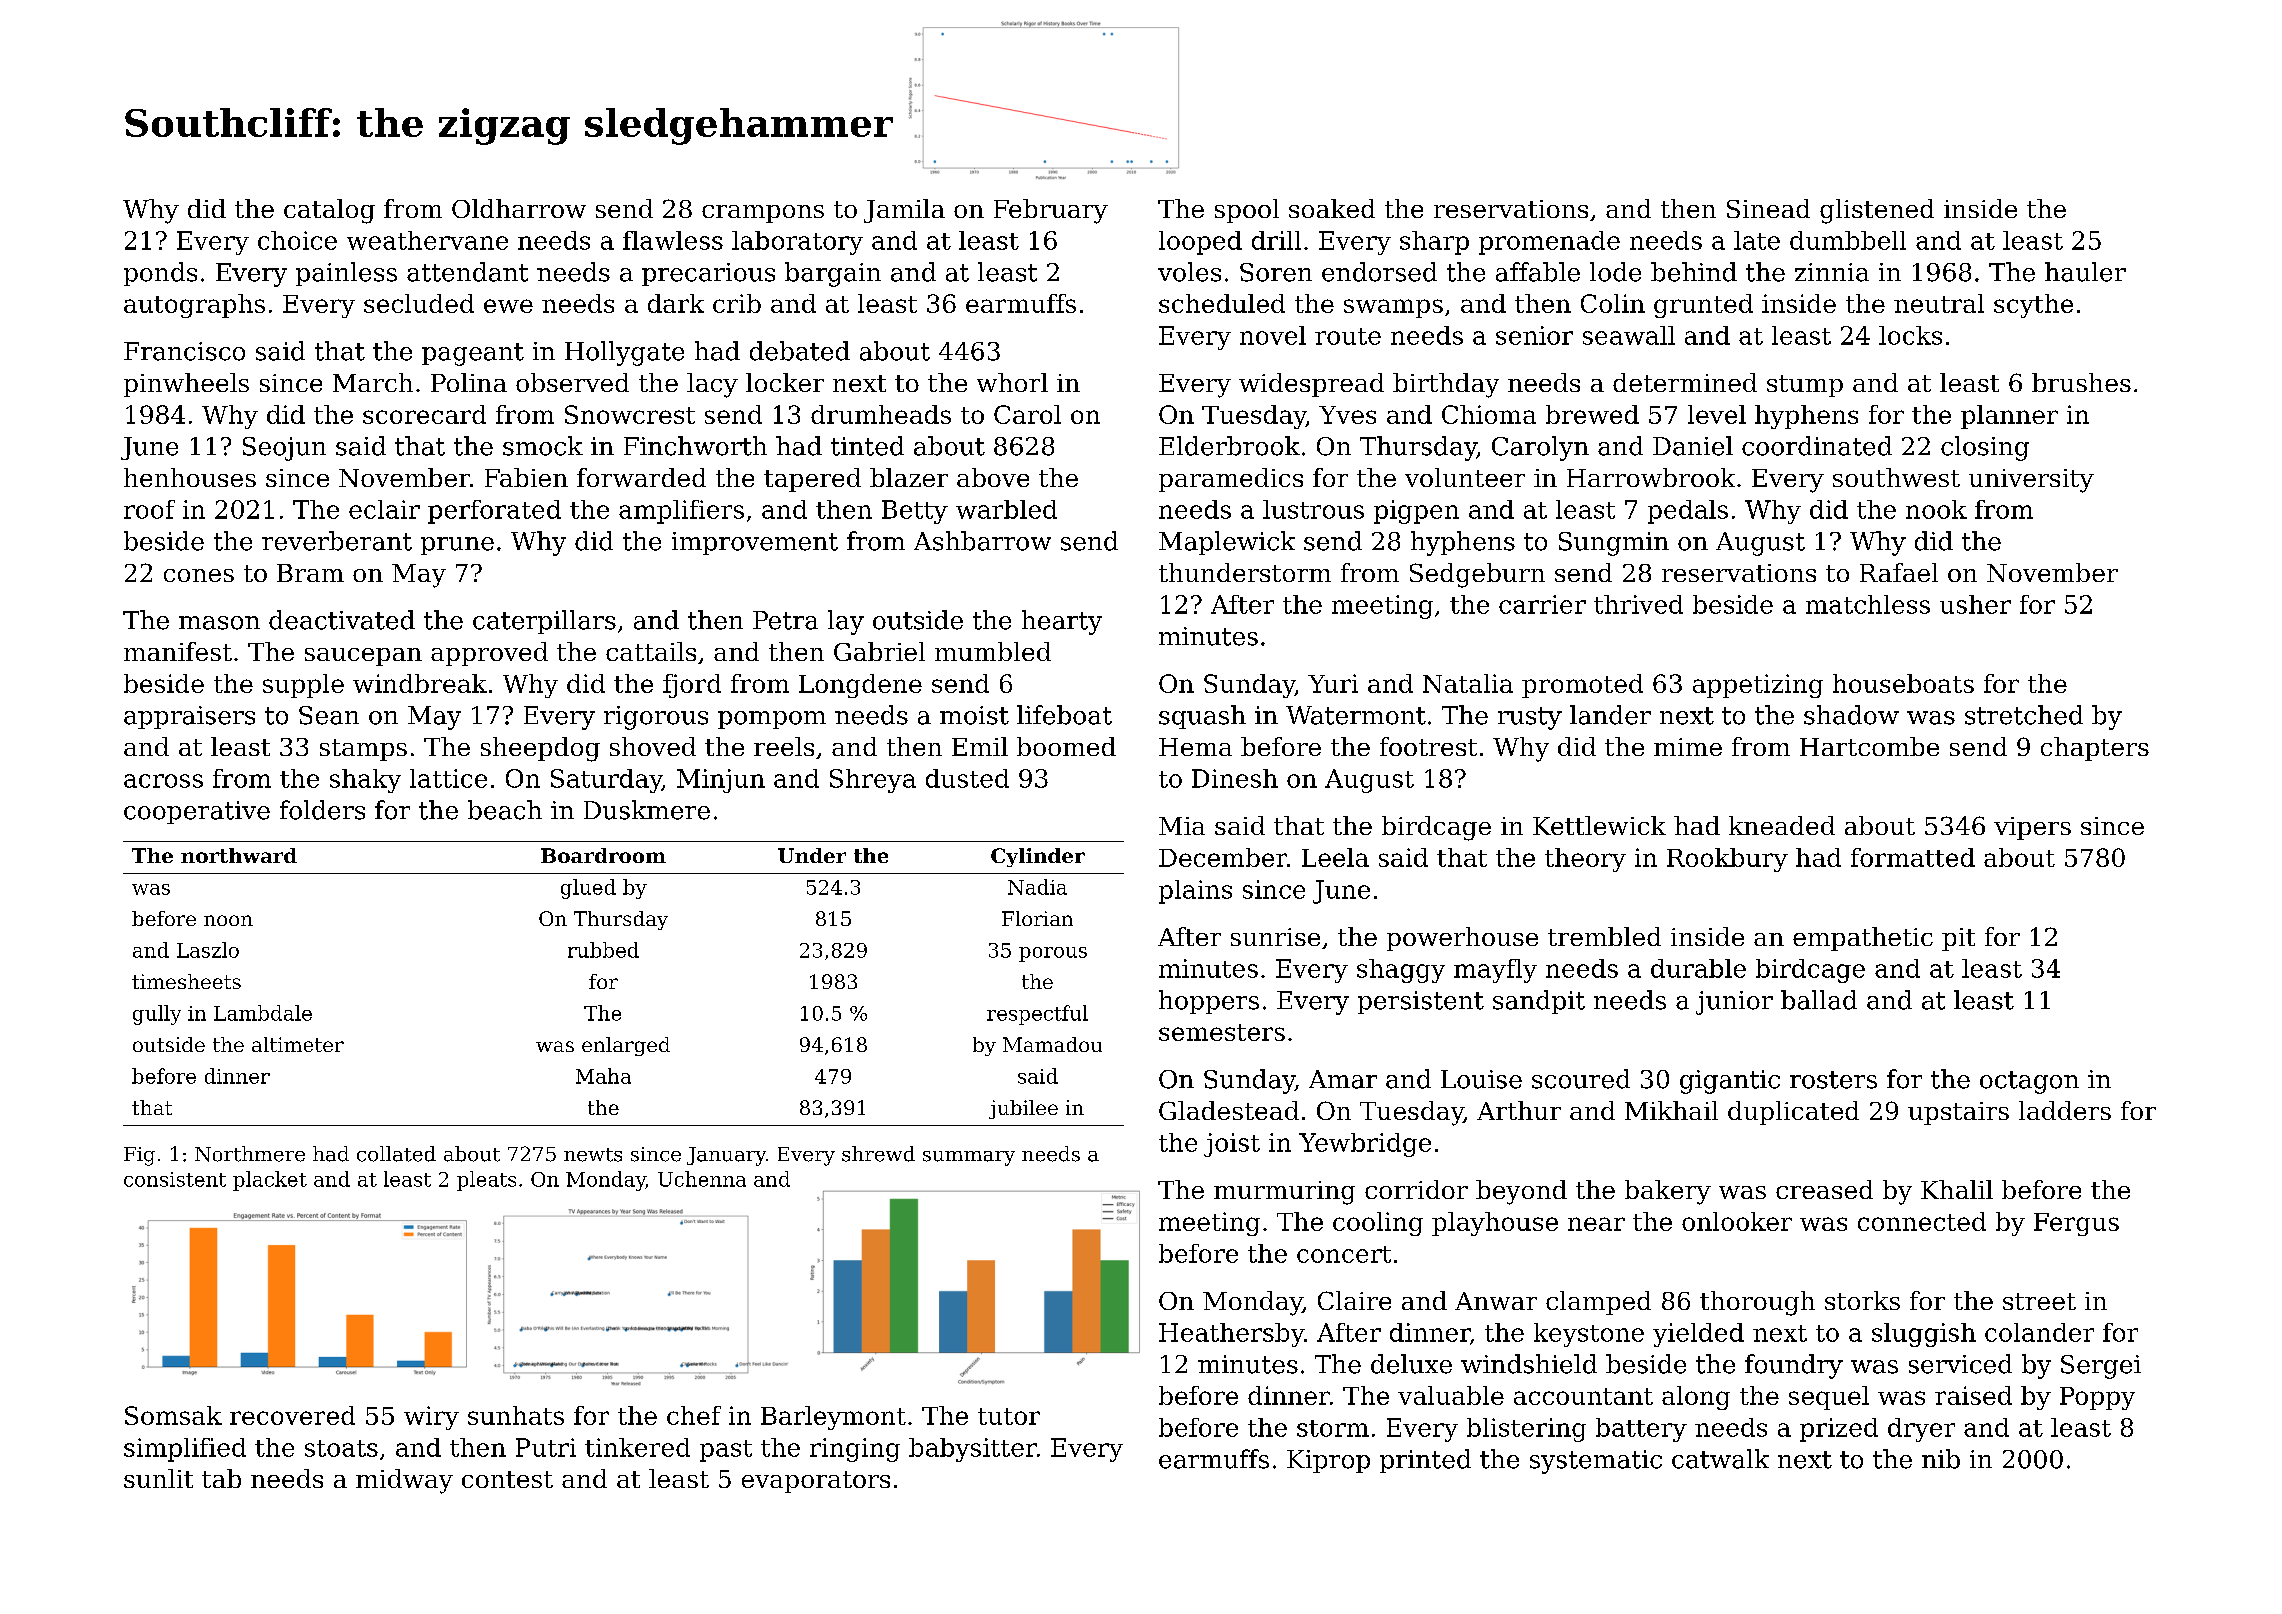 This image has height=1614, width=2282. Describe the element at coordinates (1428, 746) in the image. I see `footrest` at that location.
